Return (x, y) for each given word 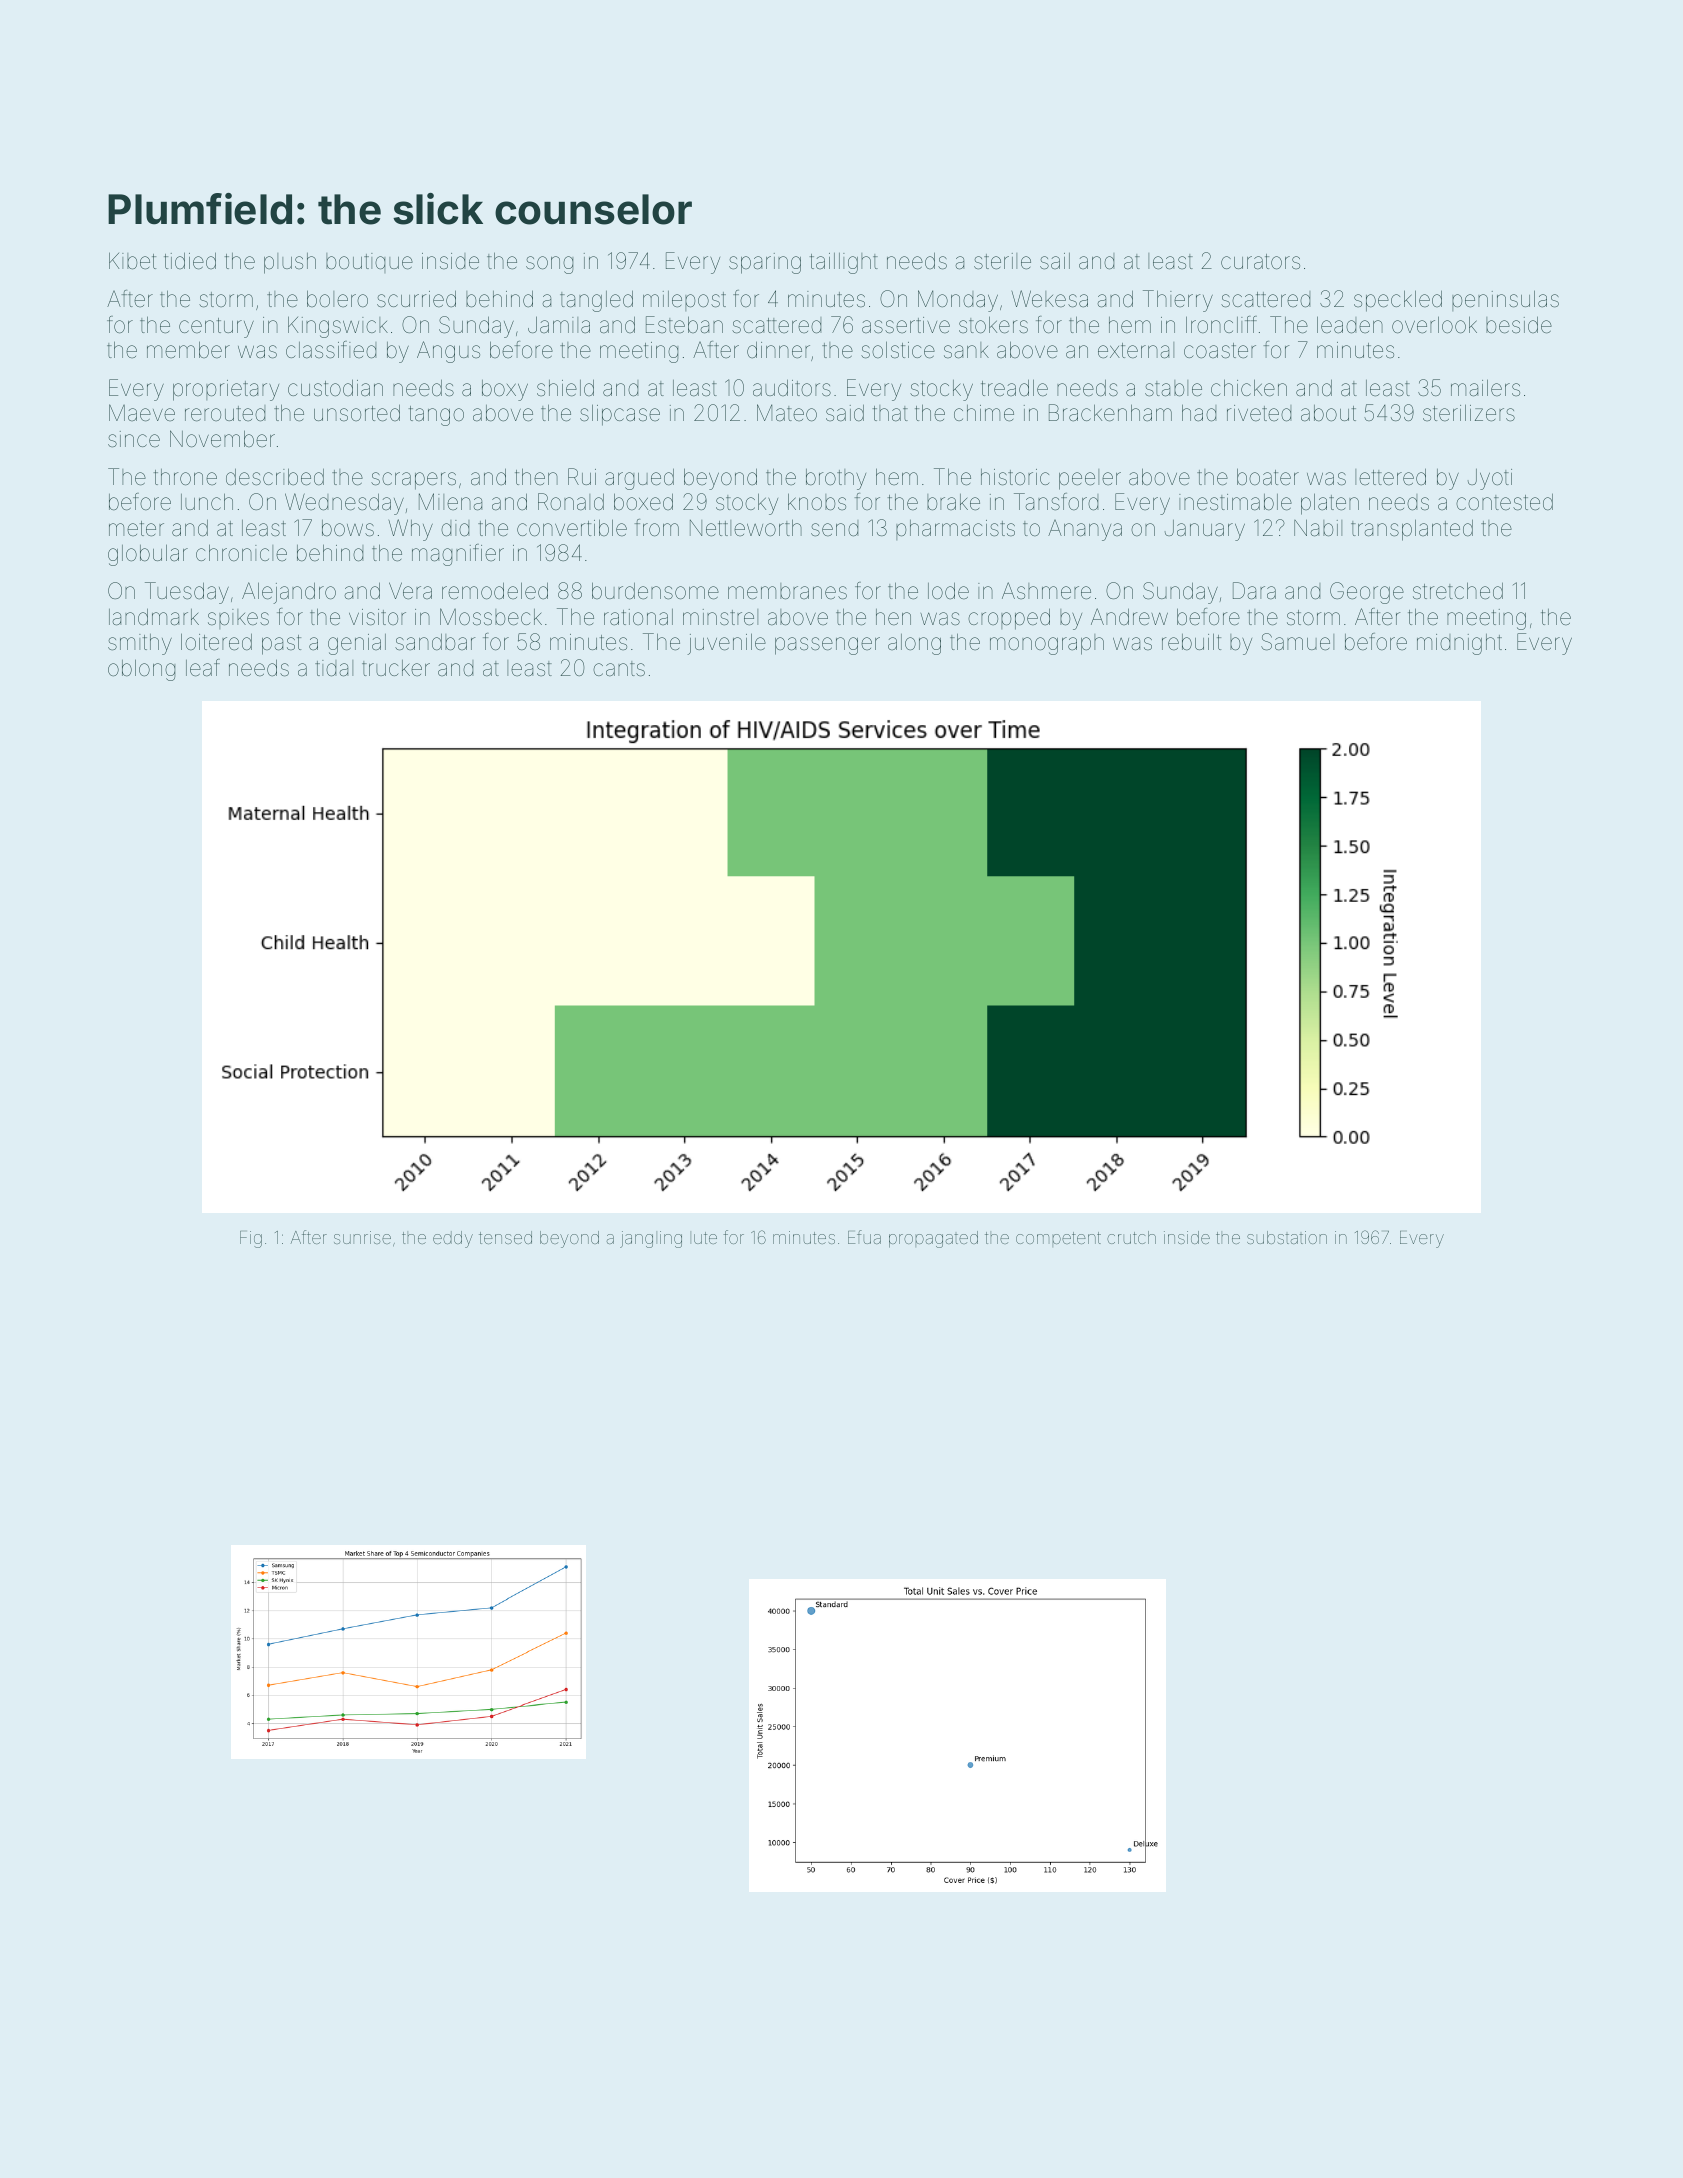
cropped (1009, 619)
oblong (141, 670)
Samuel (1297, 642)
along (914, 644)
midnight (1459, 644)
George (1367, 593)
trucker (396, 668)
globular (148, 555)
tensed (505, 1237)
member (188, 349)
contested (1504, 502)
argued (639, 479)
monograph (1047, 644)
